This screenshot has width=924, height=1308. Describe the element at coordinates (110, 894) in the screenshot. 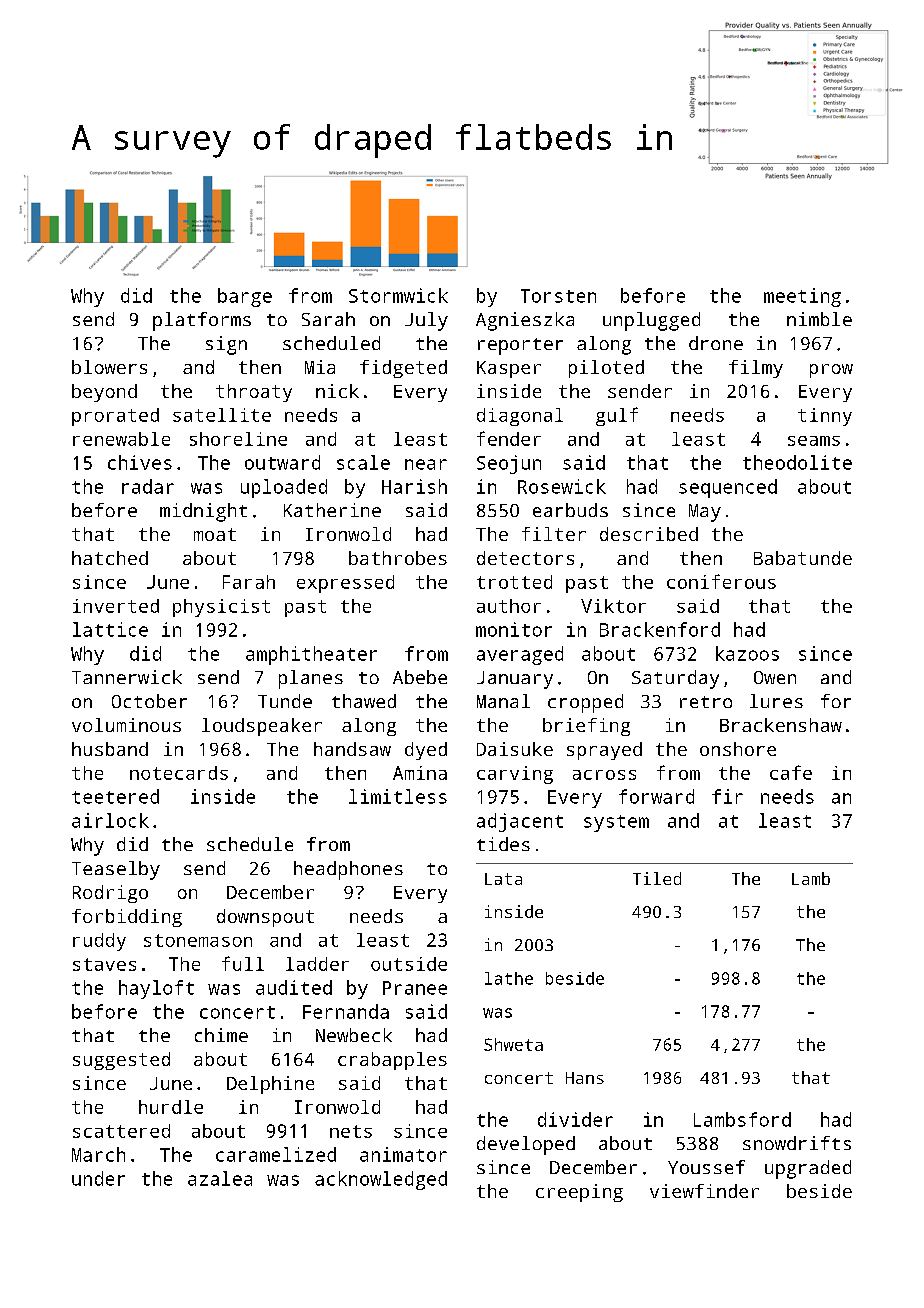

I see `Rodrigo` at that location.
